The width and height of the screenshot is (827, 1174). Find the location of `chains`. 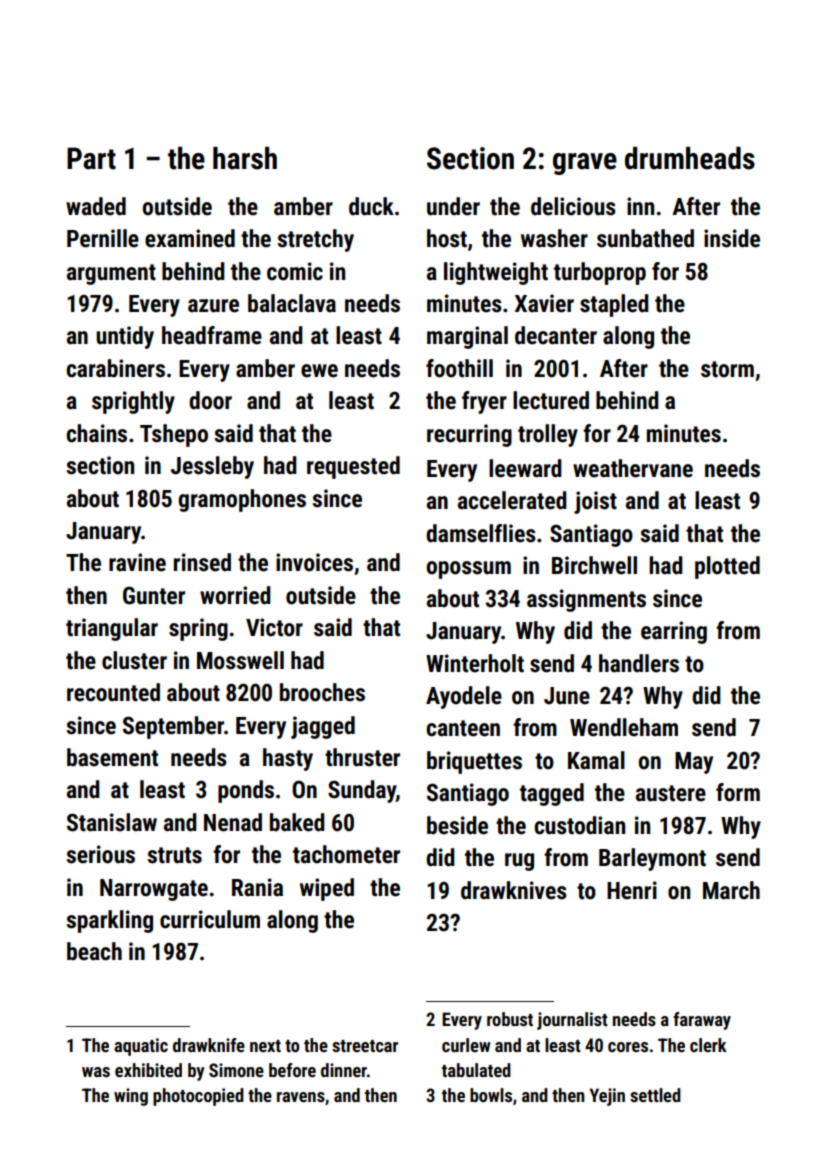

chains is located at coordinates (96, 433).
